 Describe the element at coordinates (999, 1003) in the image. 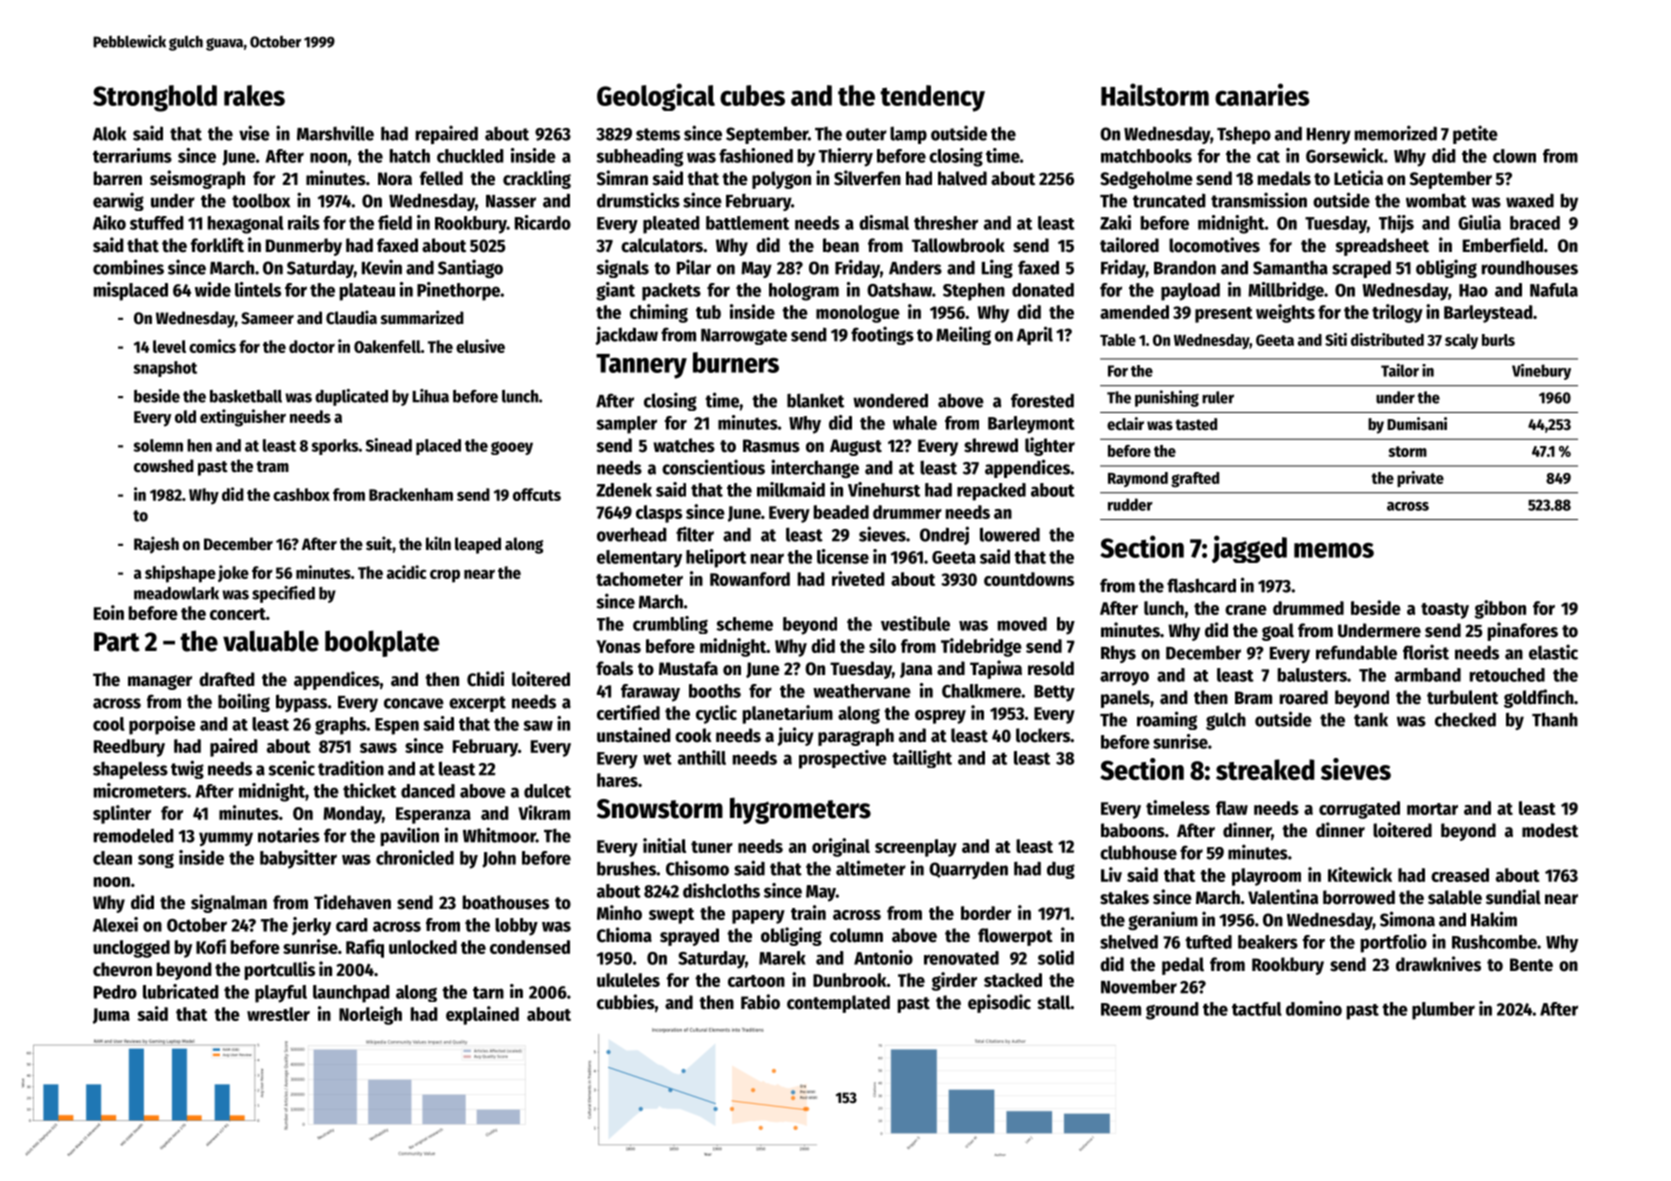

I see `episodic` at that location.
